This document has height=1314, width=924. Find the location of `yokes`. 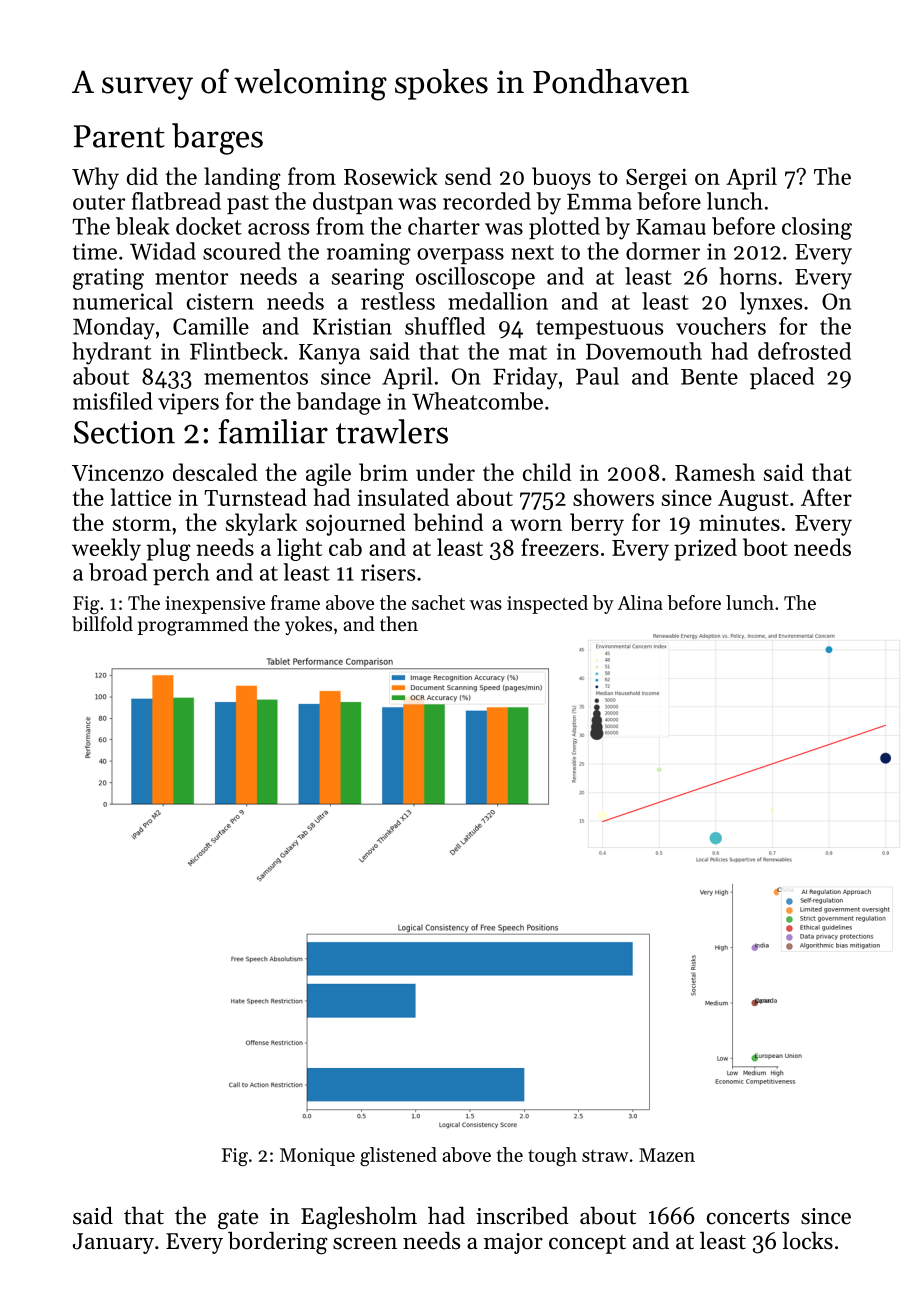

yokes is located at coordinates (308, 625).
